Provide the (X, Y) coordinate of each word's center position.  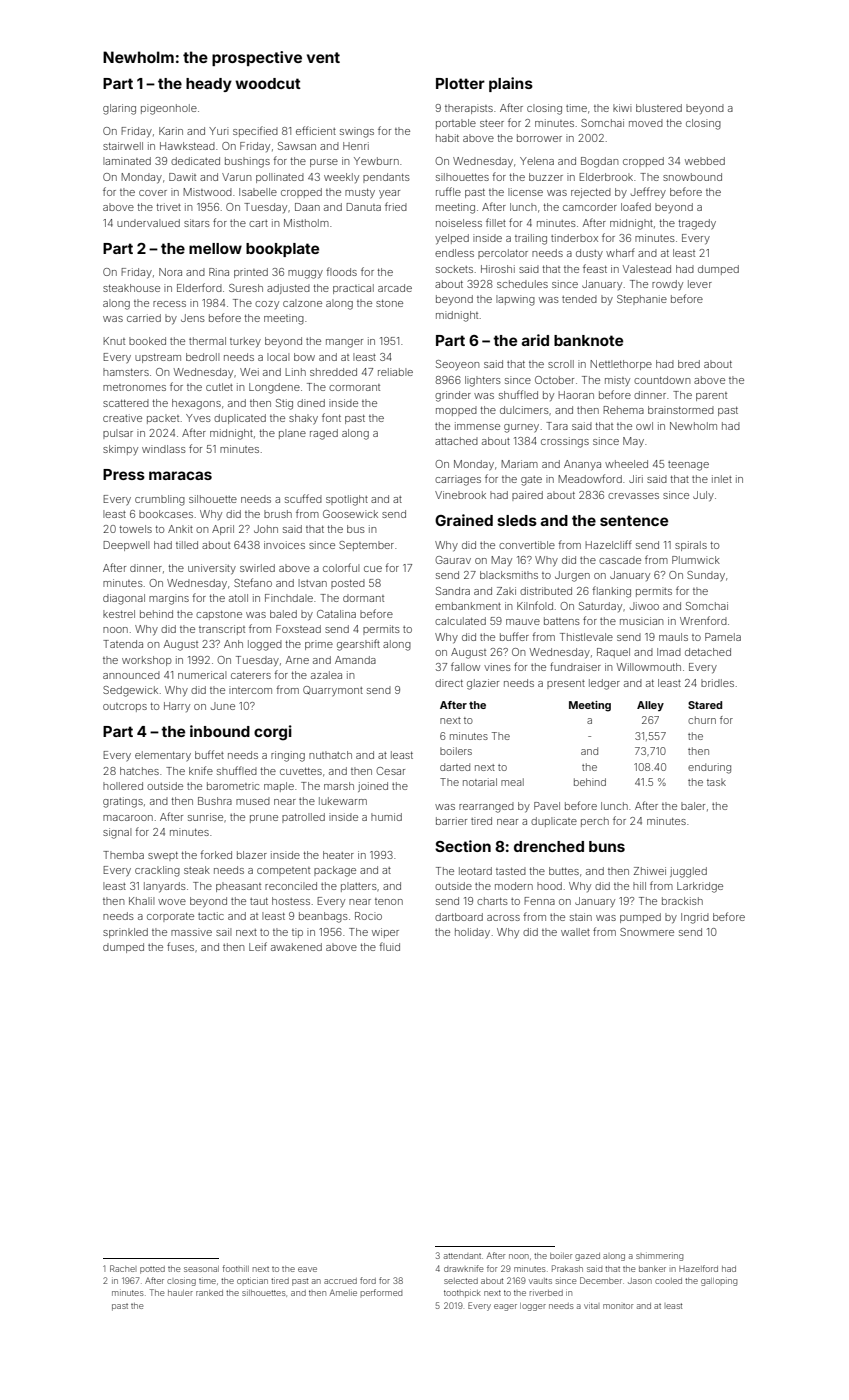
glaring (119, 109)
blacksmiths (509, 575)
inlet (722, 479)
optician (252, 1280)
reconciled (291, 886)
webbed (705, 161)
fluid (389, 946)
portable (456, 124)
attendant (462, 1256)
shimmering (659, 1256)
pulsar (118, 434)
